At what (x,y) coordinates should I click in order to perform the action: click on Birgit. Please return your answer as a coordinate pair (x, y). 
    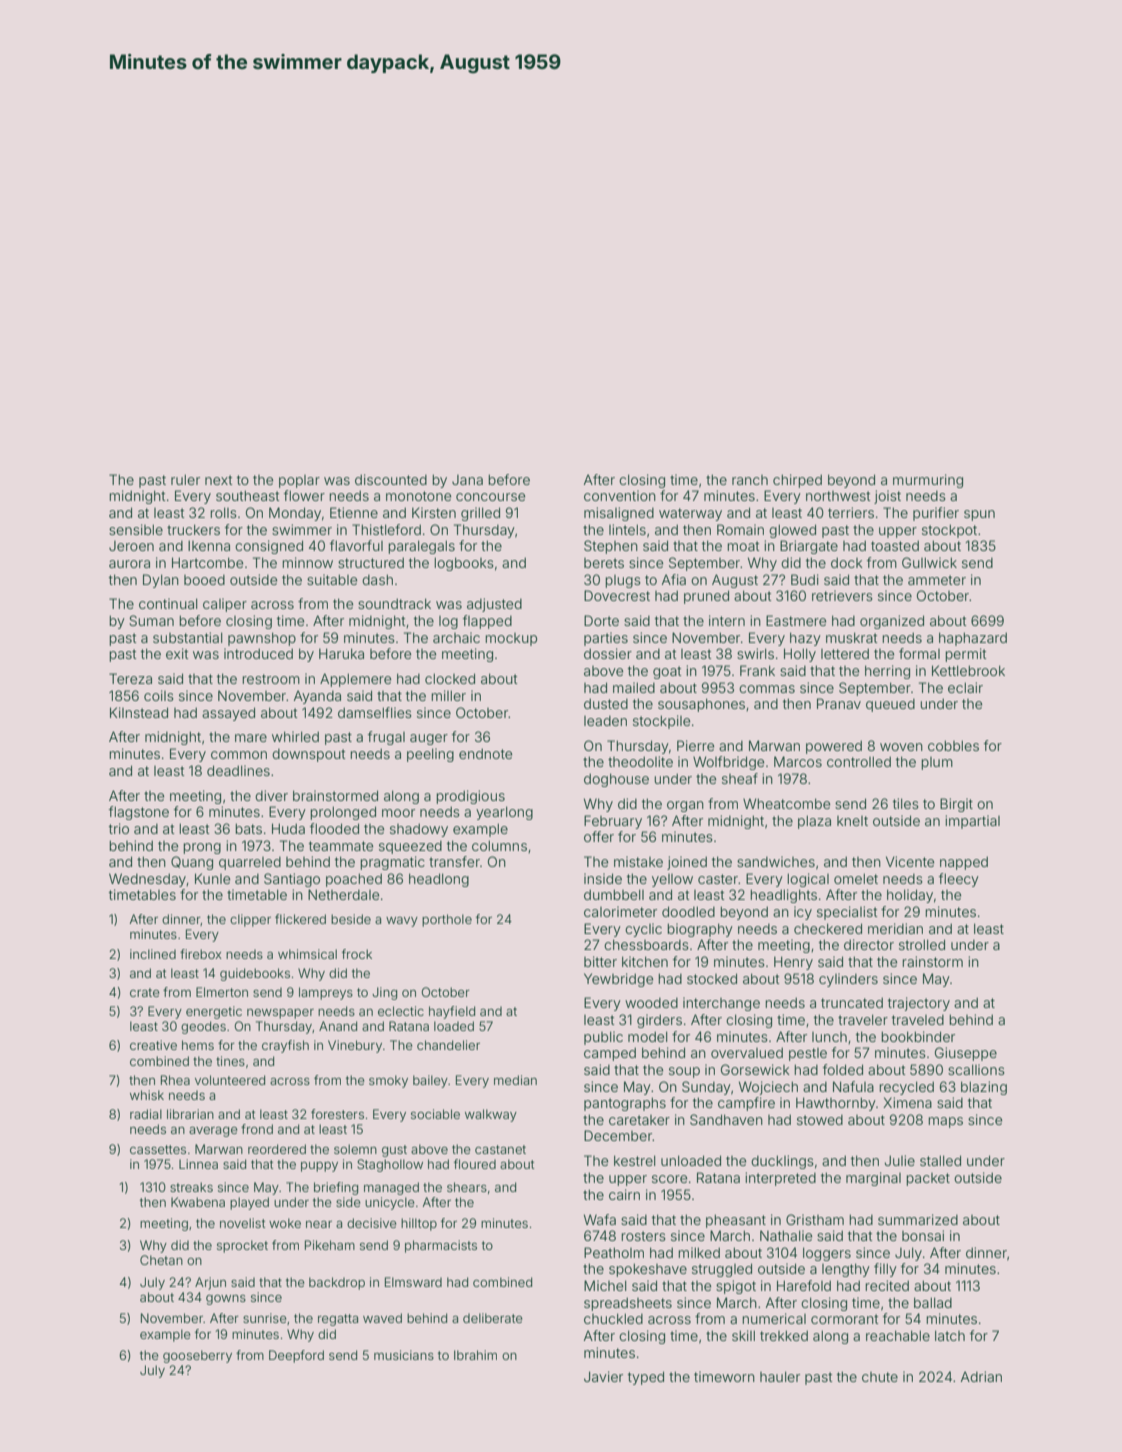
    Looking at the image, I should click on (956, 805).
